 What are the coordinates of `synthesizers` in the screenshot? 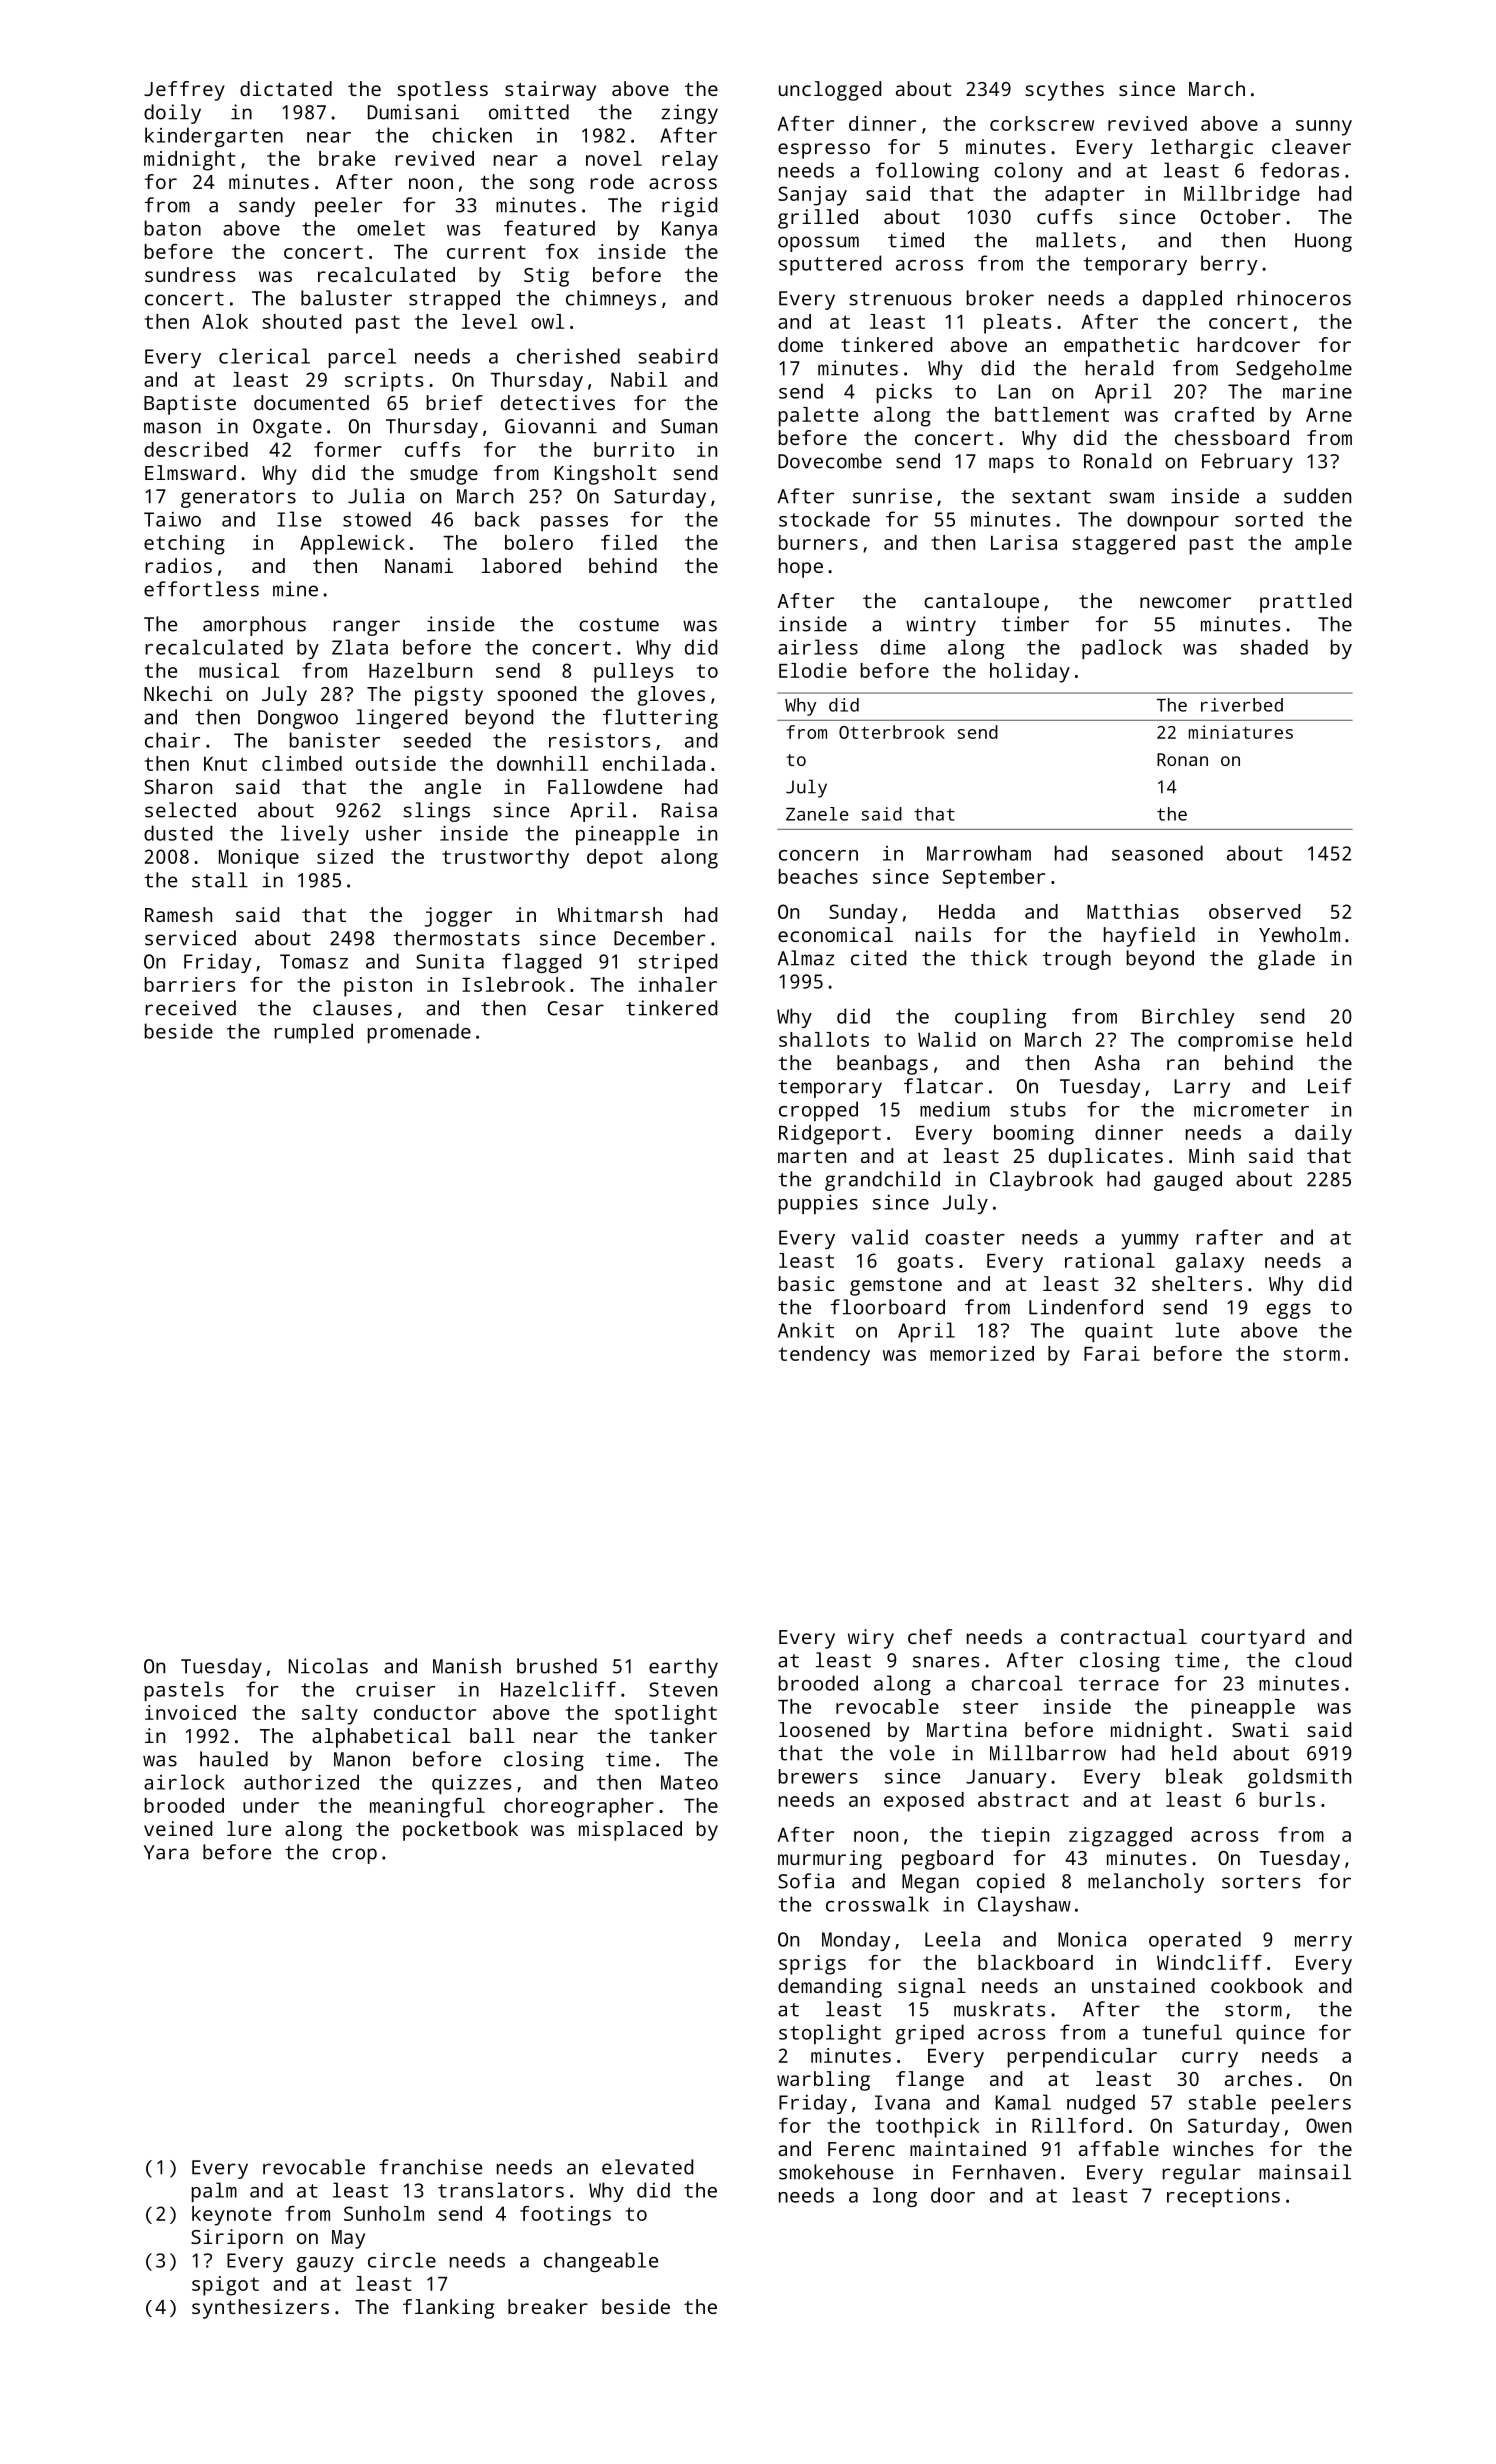 It's located at (260, 2309).
